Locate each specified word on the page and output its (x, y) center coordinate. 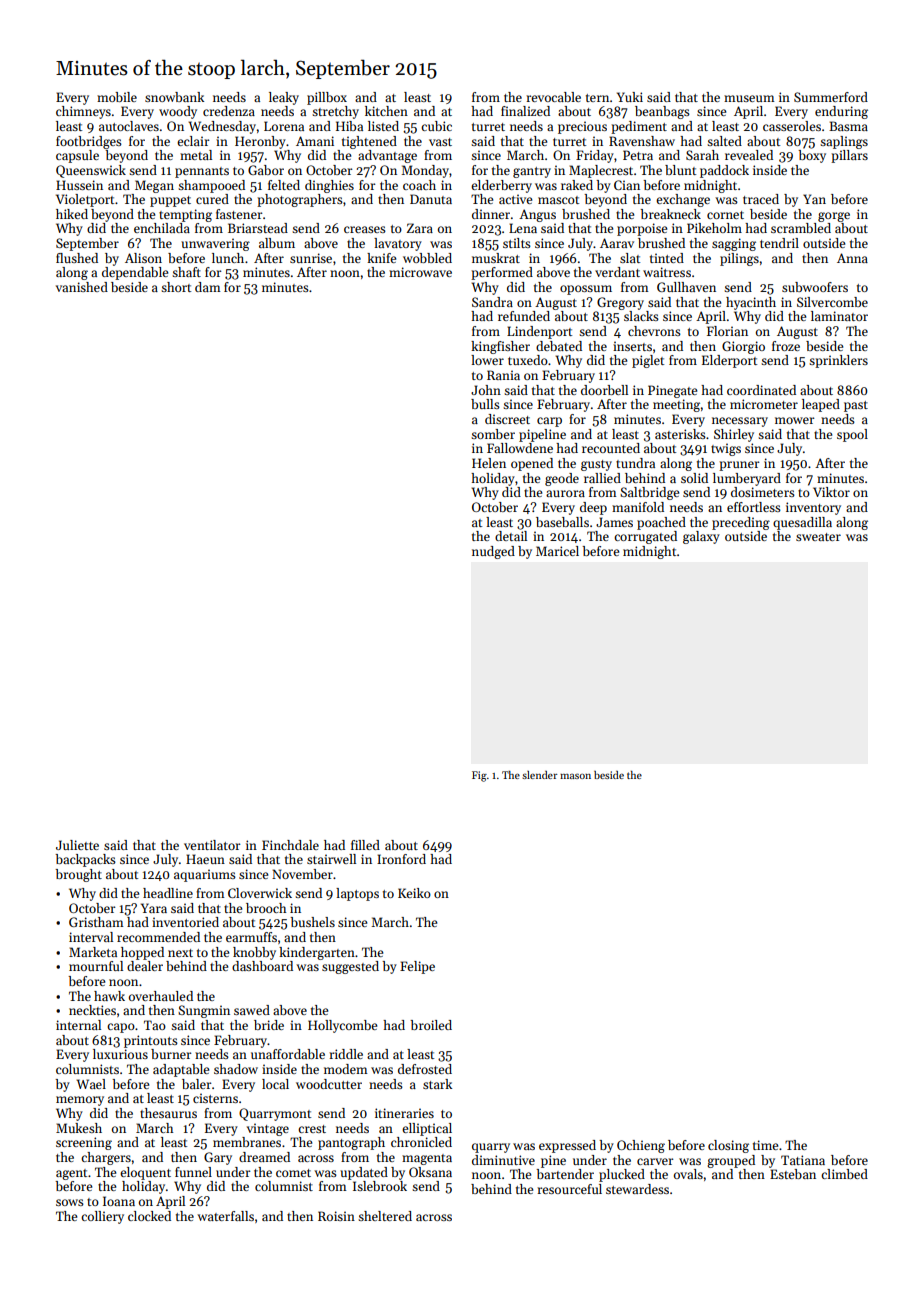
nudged (493, 552)
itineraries (404, 1113)
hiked (72, 214)
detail (511, 536)
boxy (812, 156)
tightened (369, 142)
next (180, 953)
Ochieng (641, 1146)
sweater (818, 537)
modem (346, 1069)
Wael (91, 1084)
